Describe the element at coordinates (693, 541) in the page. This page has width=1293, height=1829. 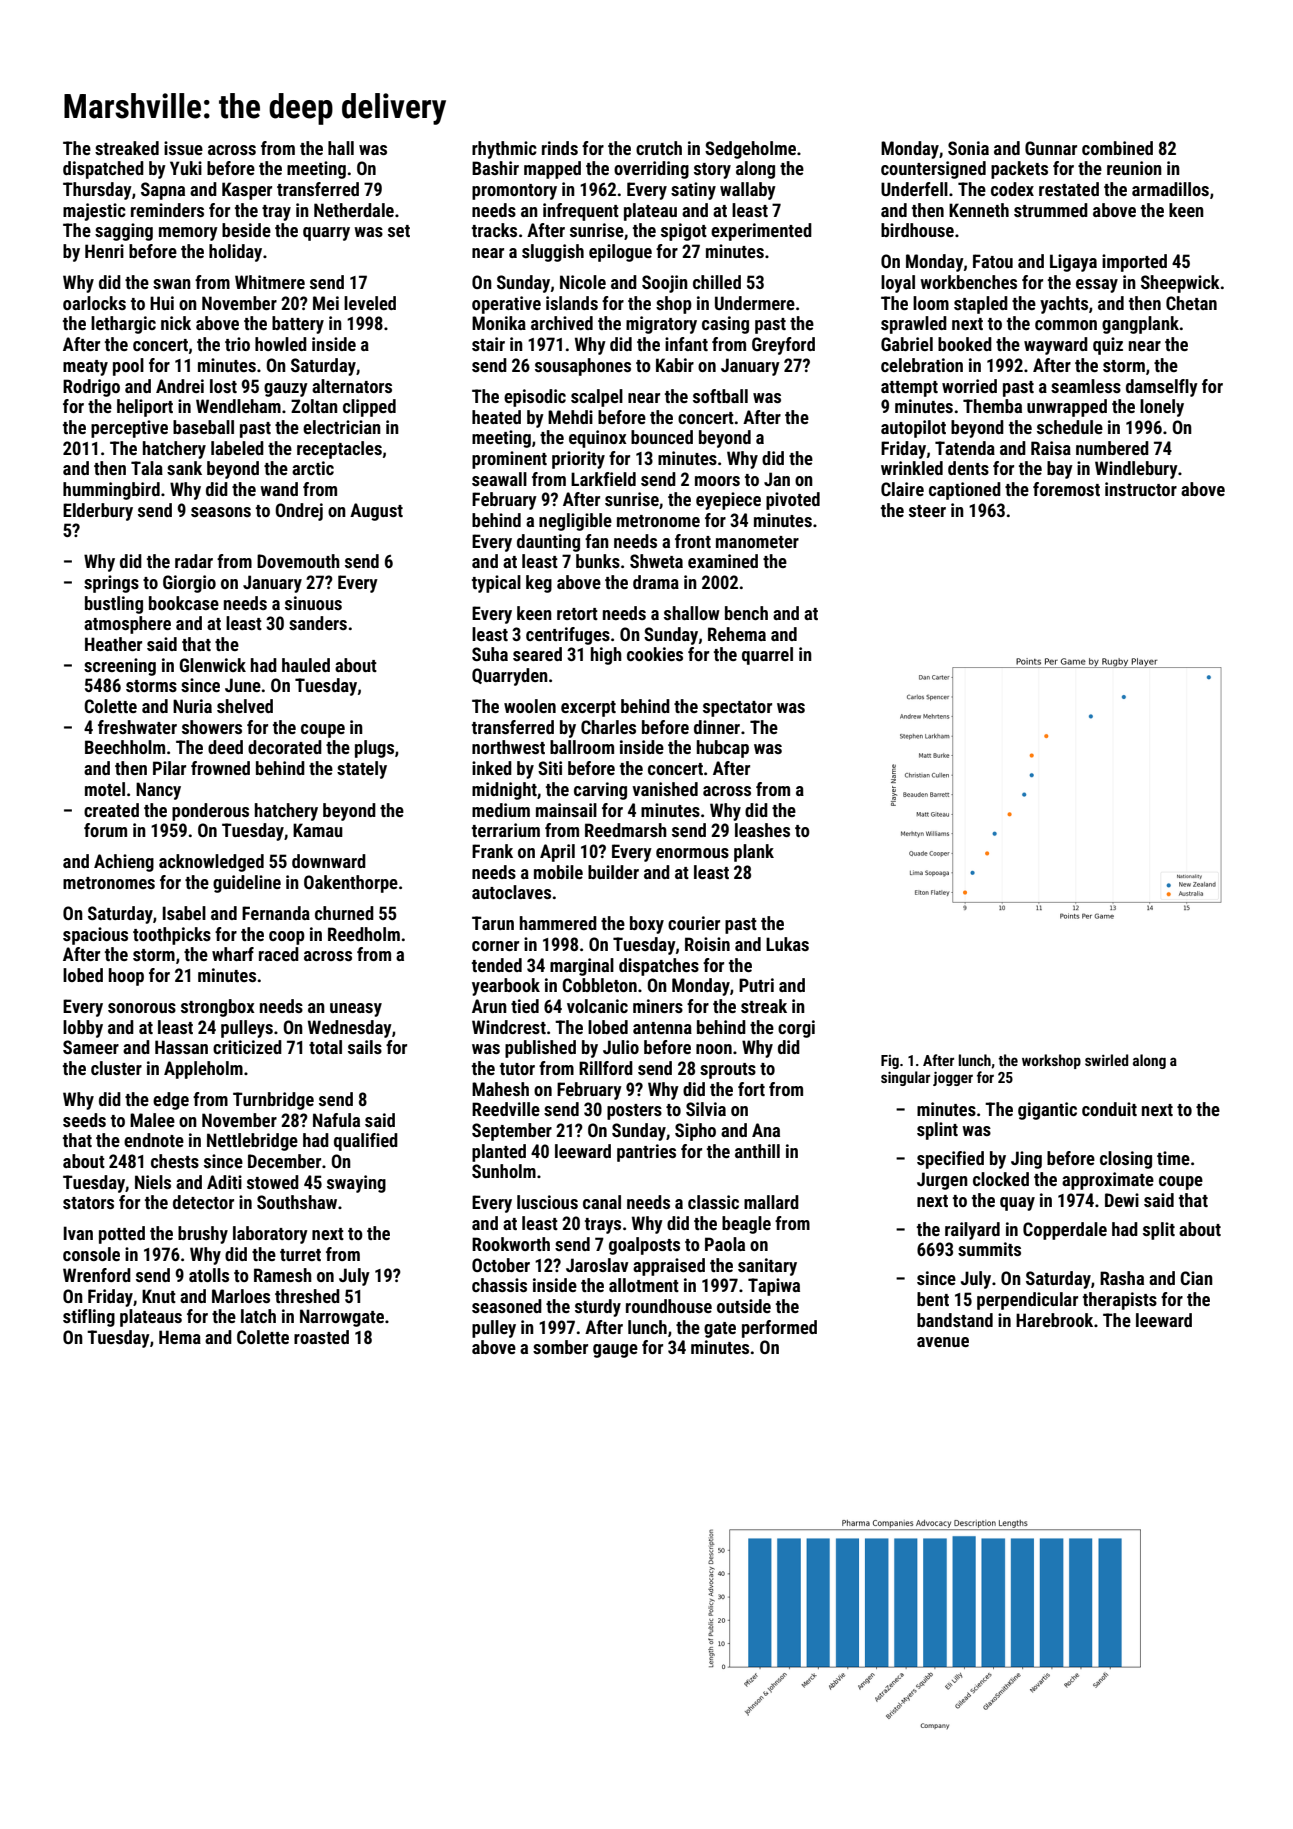
I see `front` at that location.
